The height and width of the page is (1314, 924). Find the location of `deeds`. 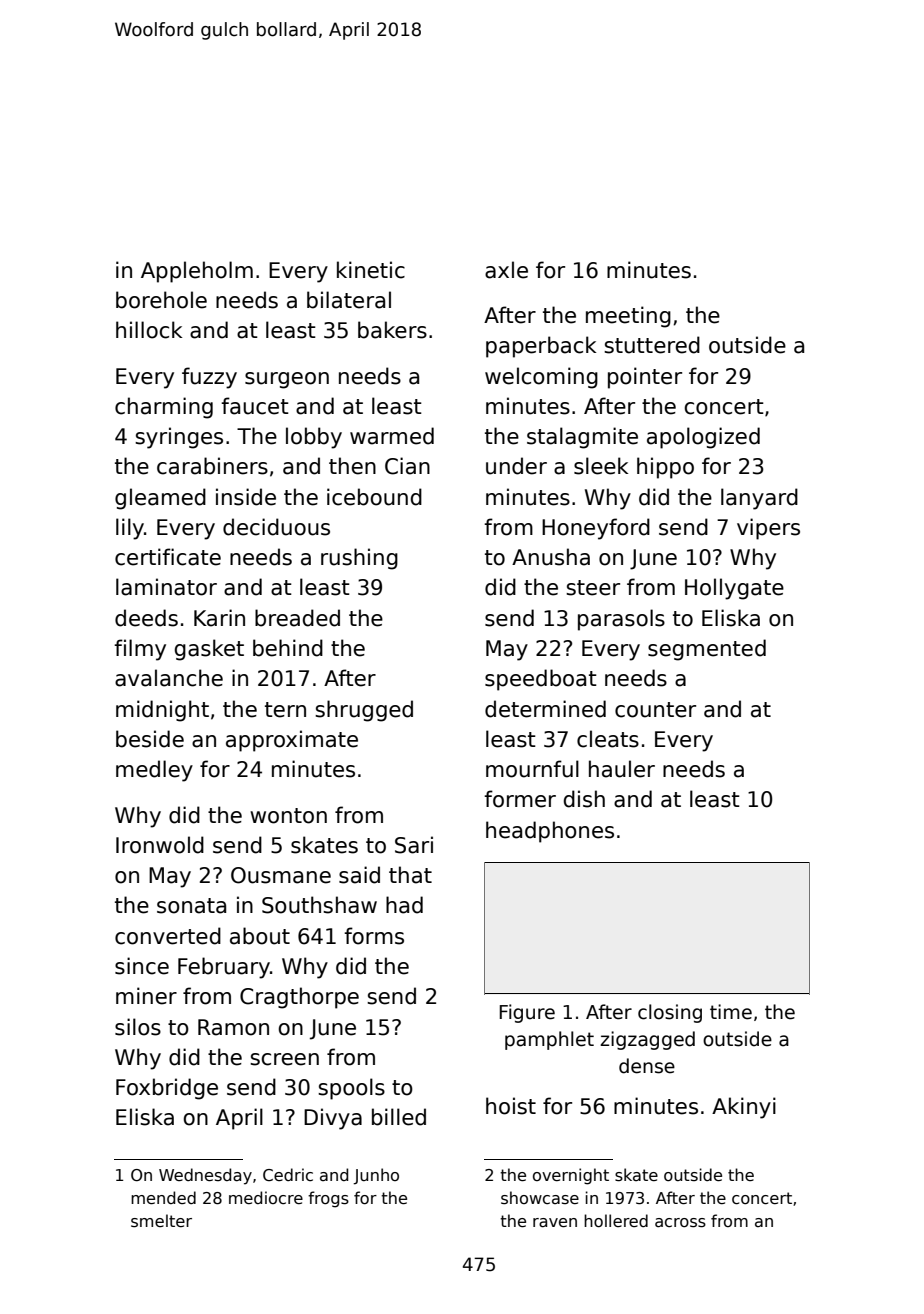

deeds is located at coordinates (146, 618).
